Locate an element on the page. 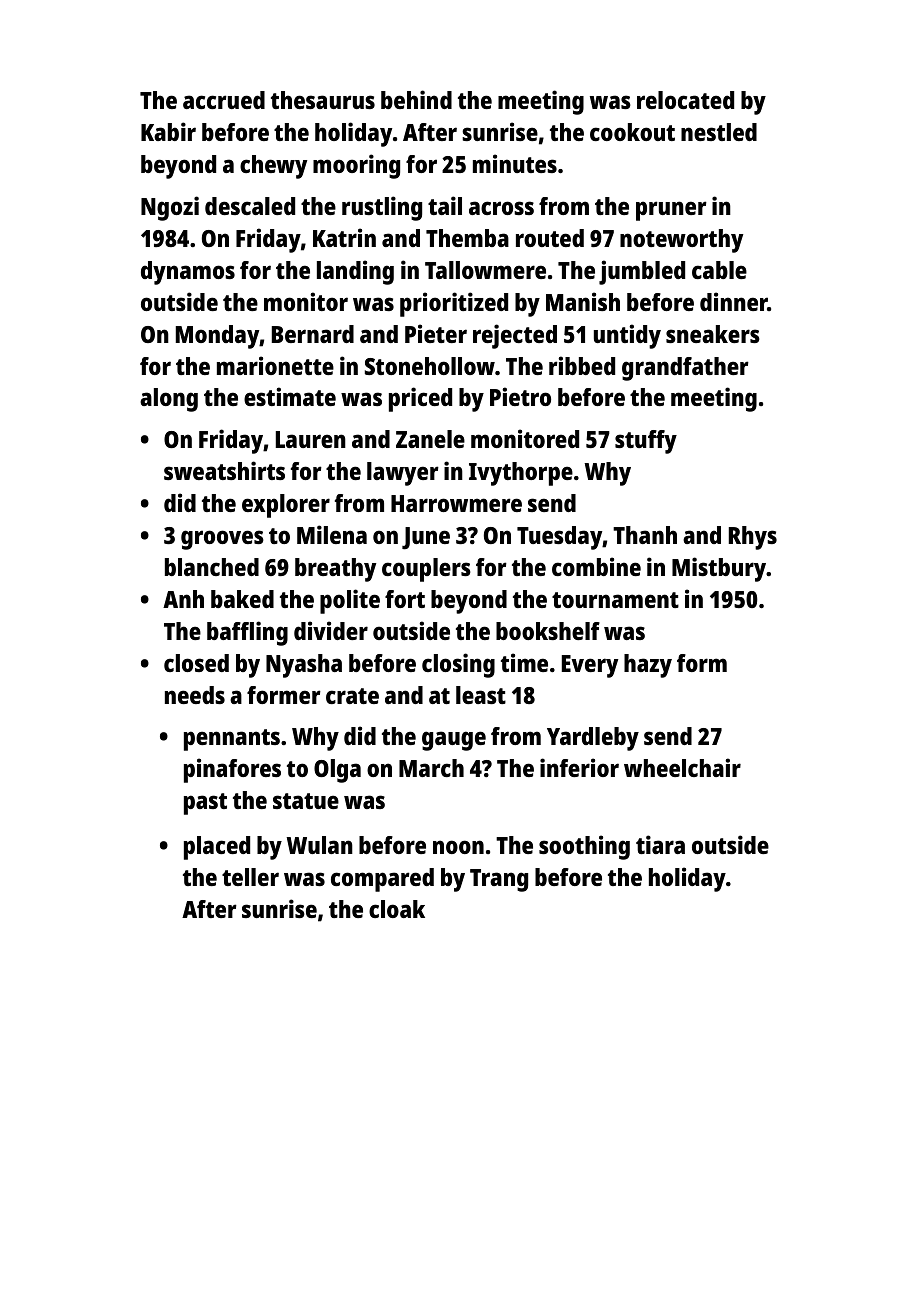 The height and width of the image is (1311, 924). fort is located at coordinates (405, 599).
